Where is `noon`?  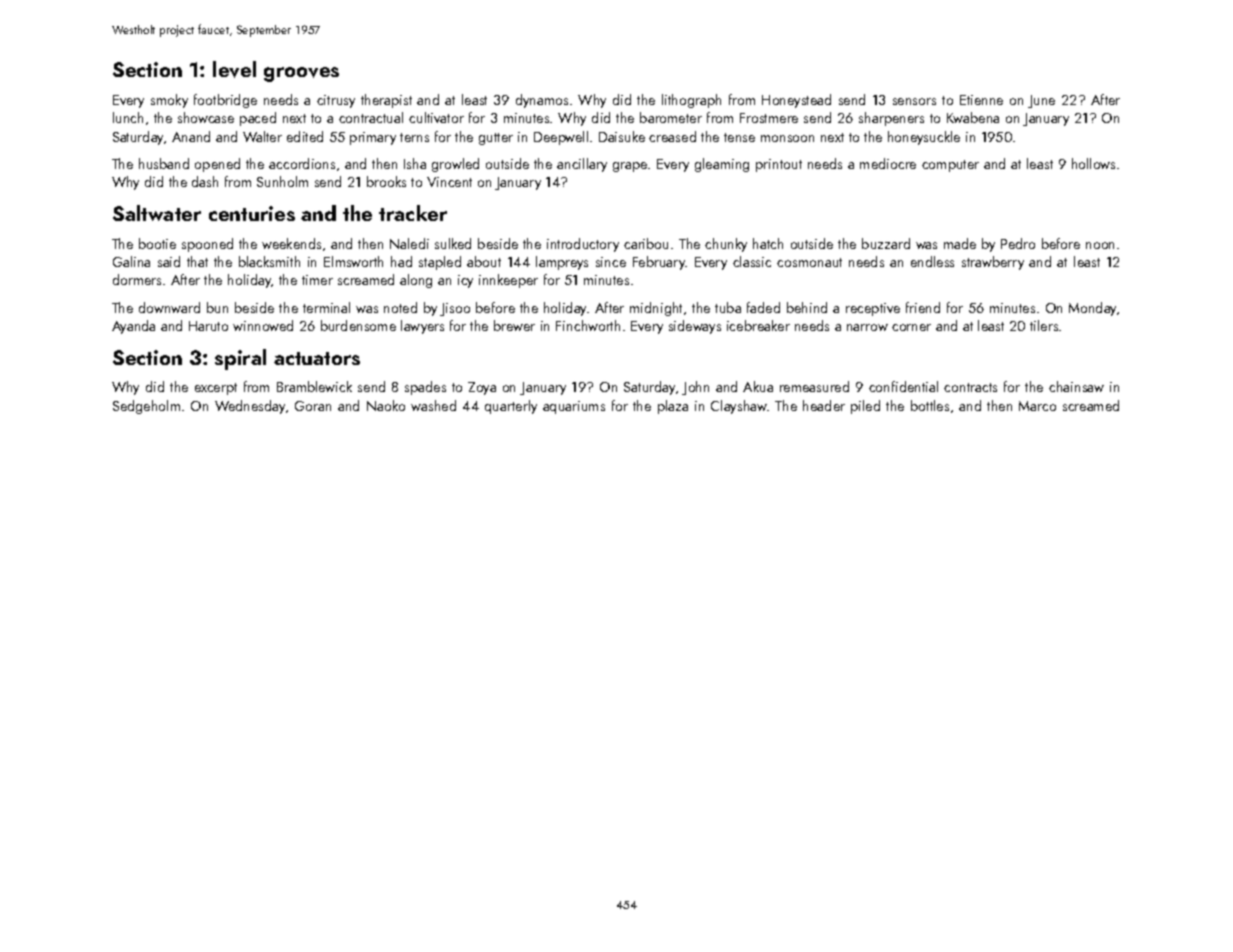
noon is located at coordinates (1100, 245).
